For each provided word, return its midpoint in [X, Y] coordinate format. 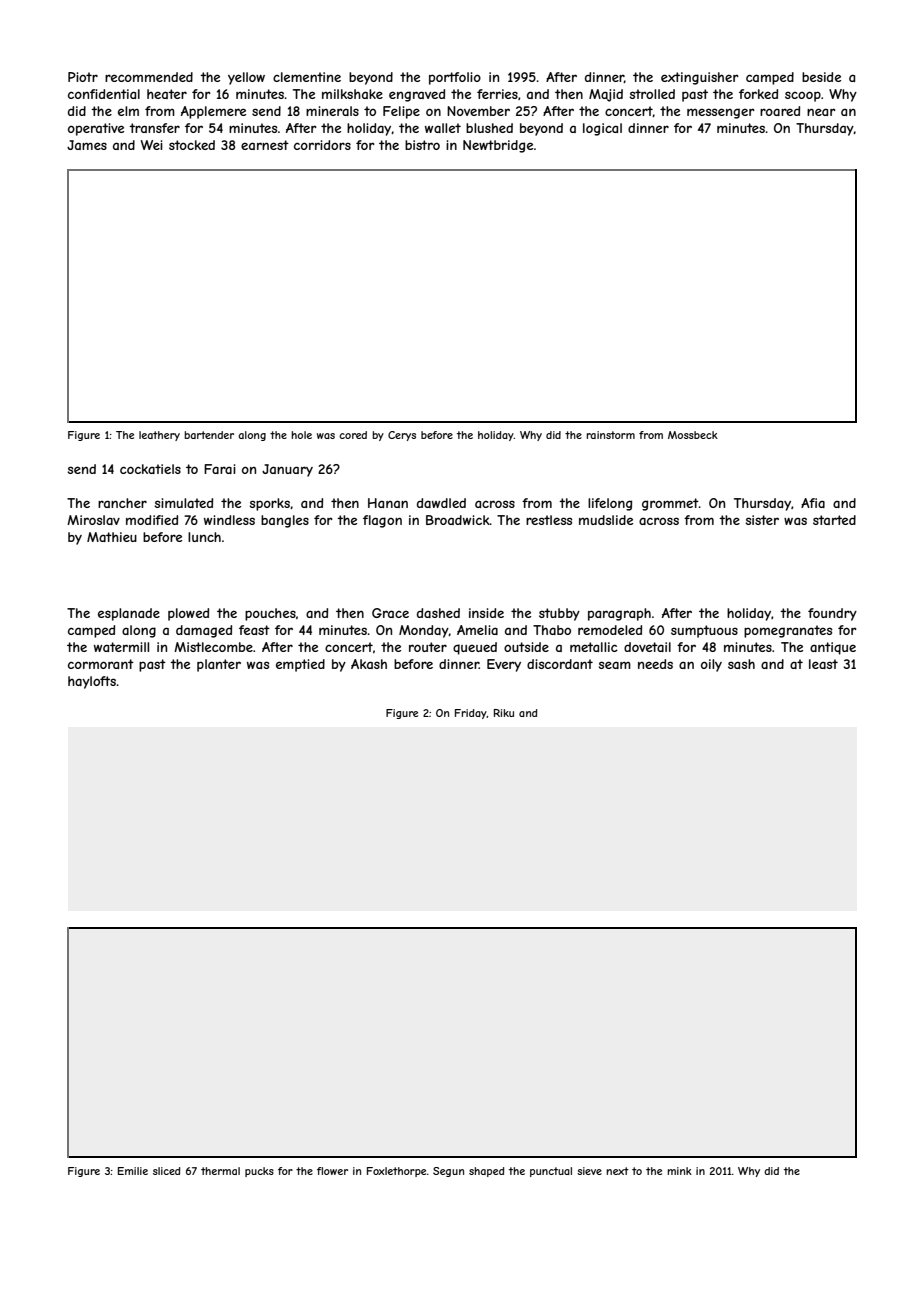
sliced [166, 1171]
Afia [813, 503]
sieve [589, 1171]
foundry [832, 614]
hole [301, 435]
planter [219, 665]
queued [475, 648]
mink [679, 1171]
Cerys [402, 436]
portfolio [455, 78]
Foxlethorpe [396, 1172]
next [617, 1171]
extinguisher [700, 78]
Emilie [133, 1171]
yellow [246, 78]
